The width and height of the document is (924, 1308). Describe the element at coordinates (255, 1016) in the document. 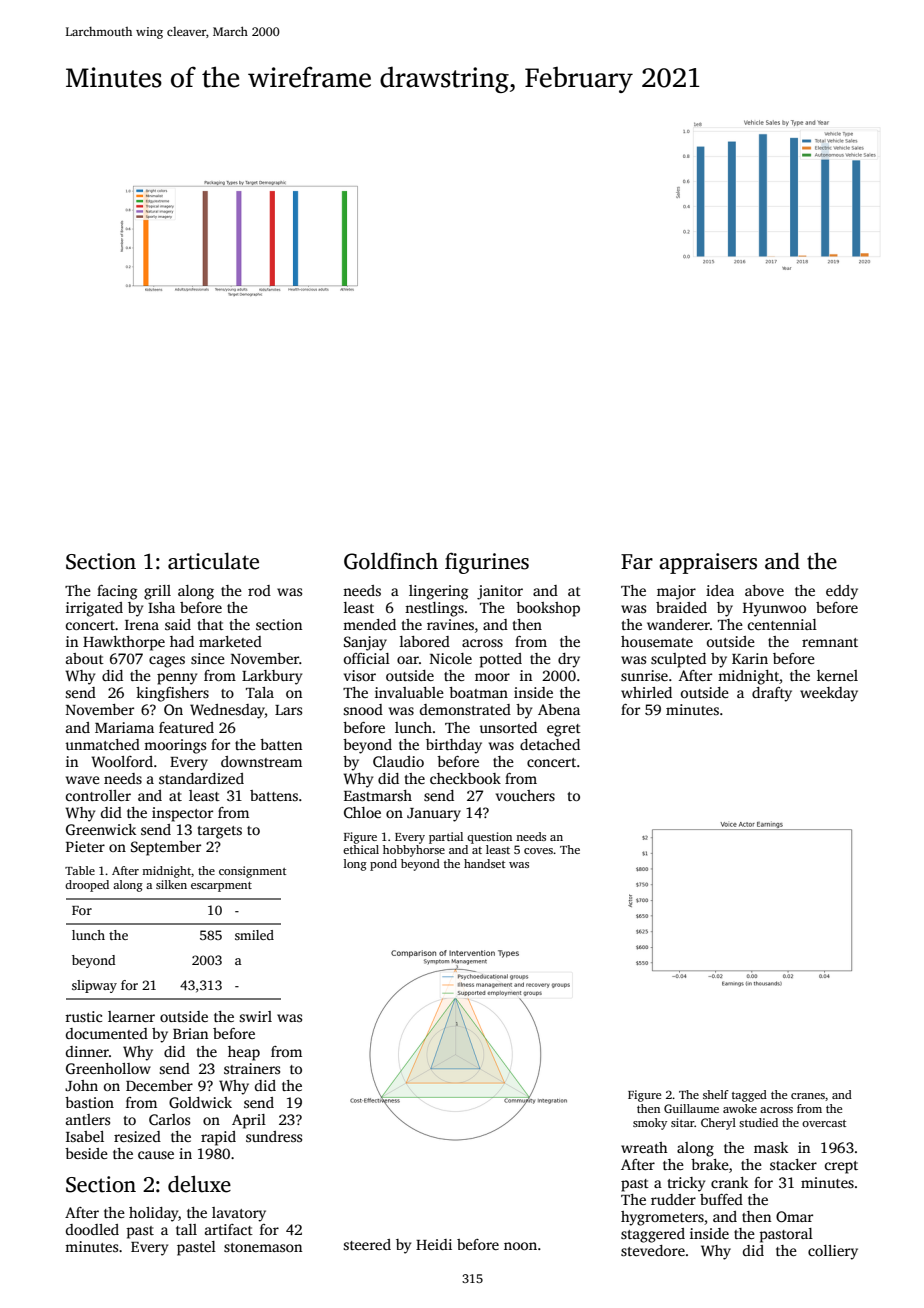

I see `swirl` at that location.
